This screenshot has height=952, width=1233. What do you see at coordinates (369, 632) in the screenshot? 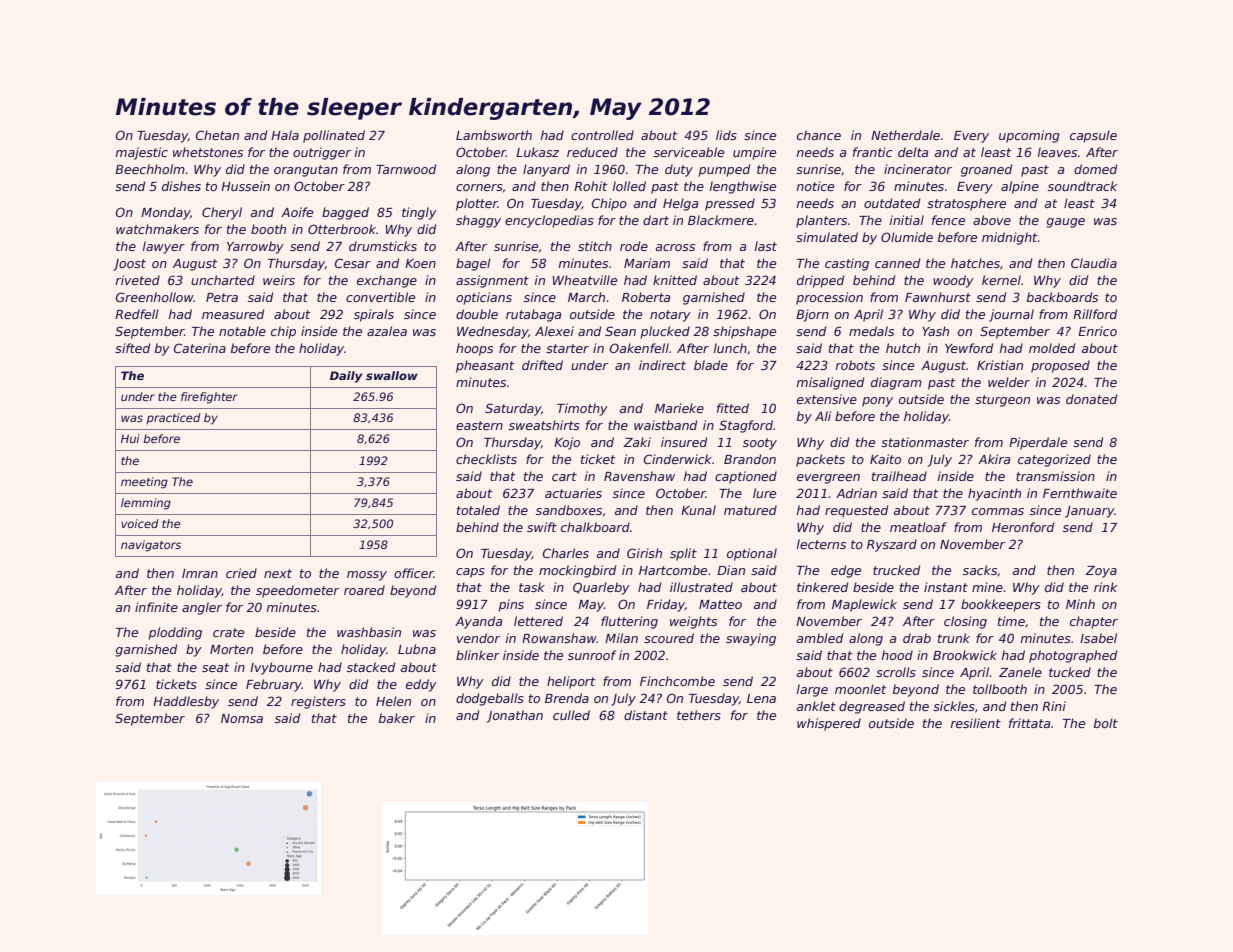
I see `washbasin` at bounding box center [369, 632].
